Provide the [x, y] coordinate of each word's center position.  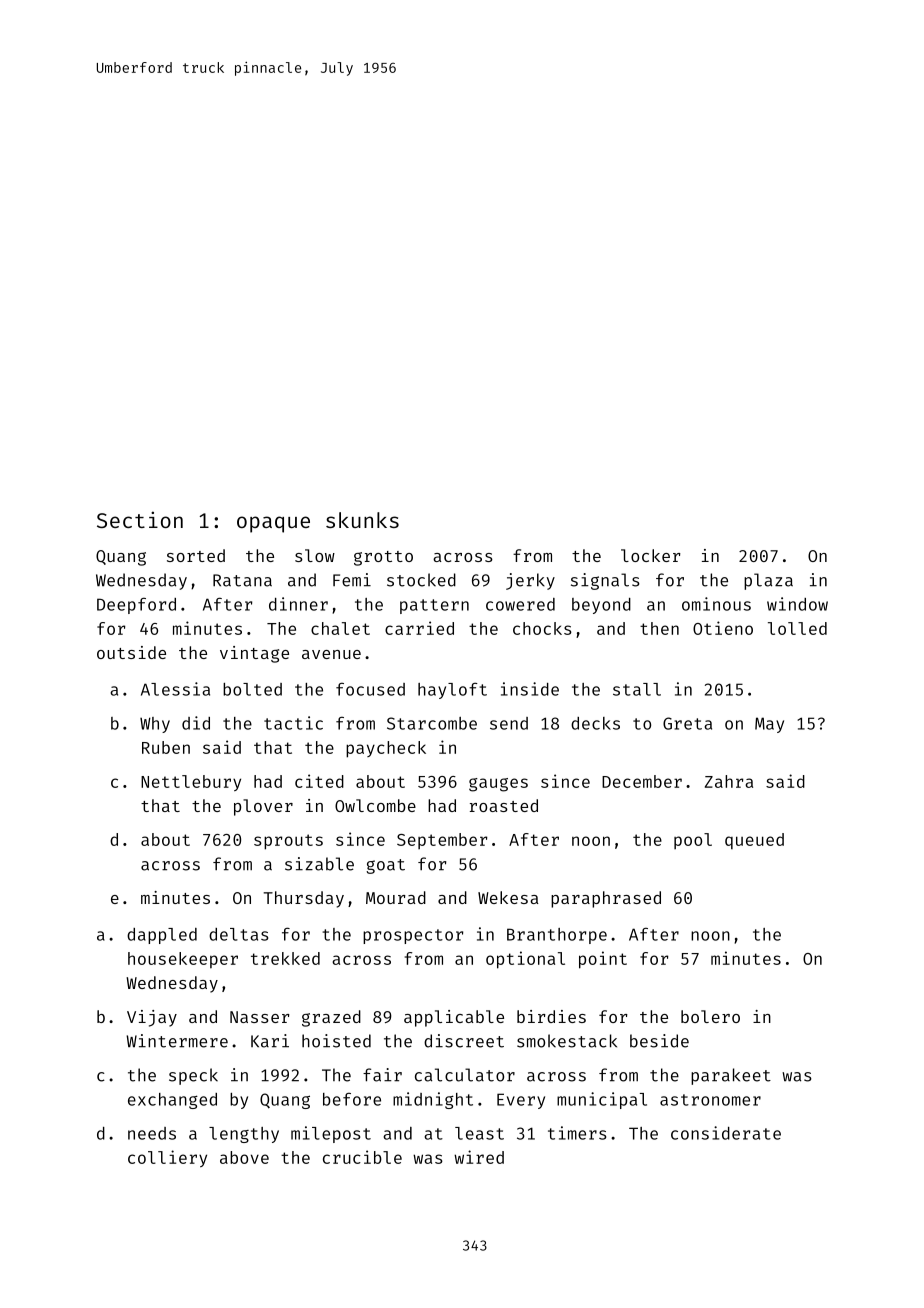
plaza [768, 581]
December [642, 781]
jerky [530, 581]
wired [479, 1157]
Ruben [166, 747]
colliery [167, 1158]
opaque [273, 524]
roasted [504, 805]
